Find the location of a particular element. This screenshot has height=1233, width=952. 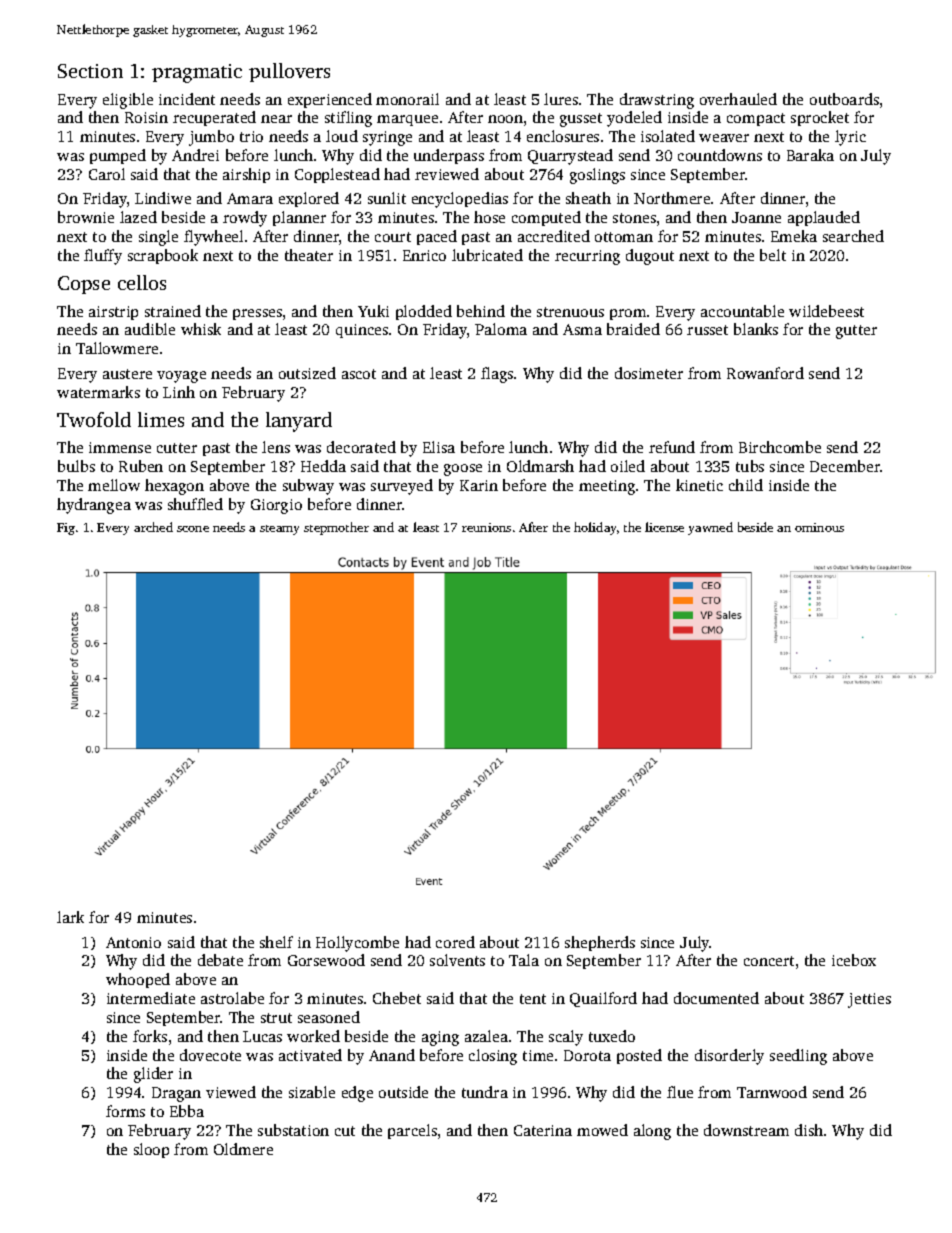

Caterina is located at coordinates (543, 1130).
